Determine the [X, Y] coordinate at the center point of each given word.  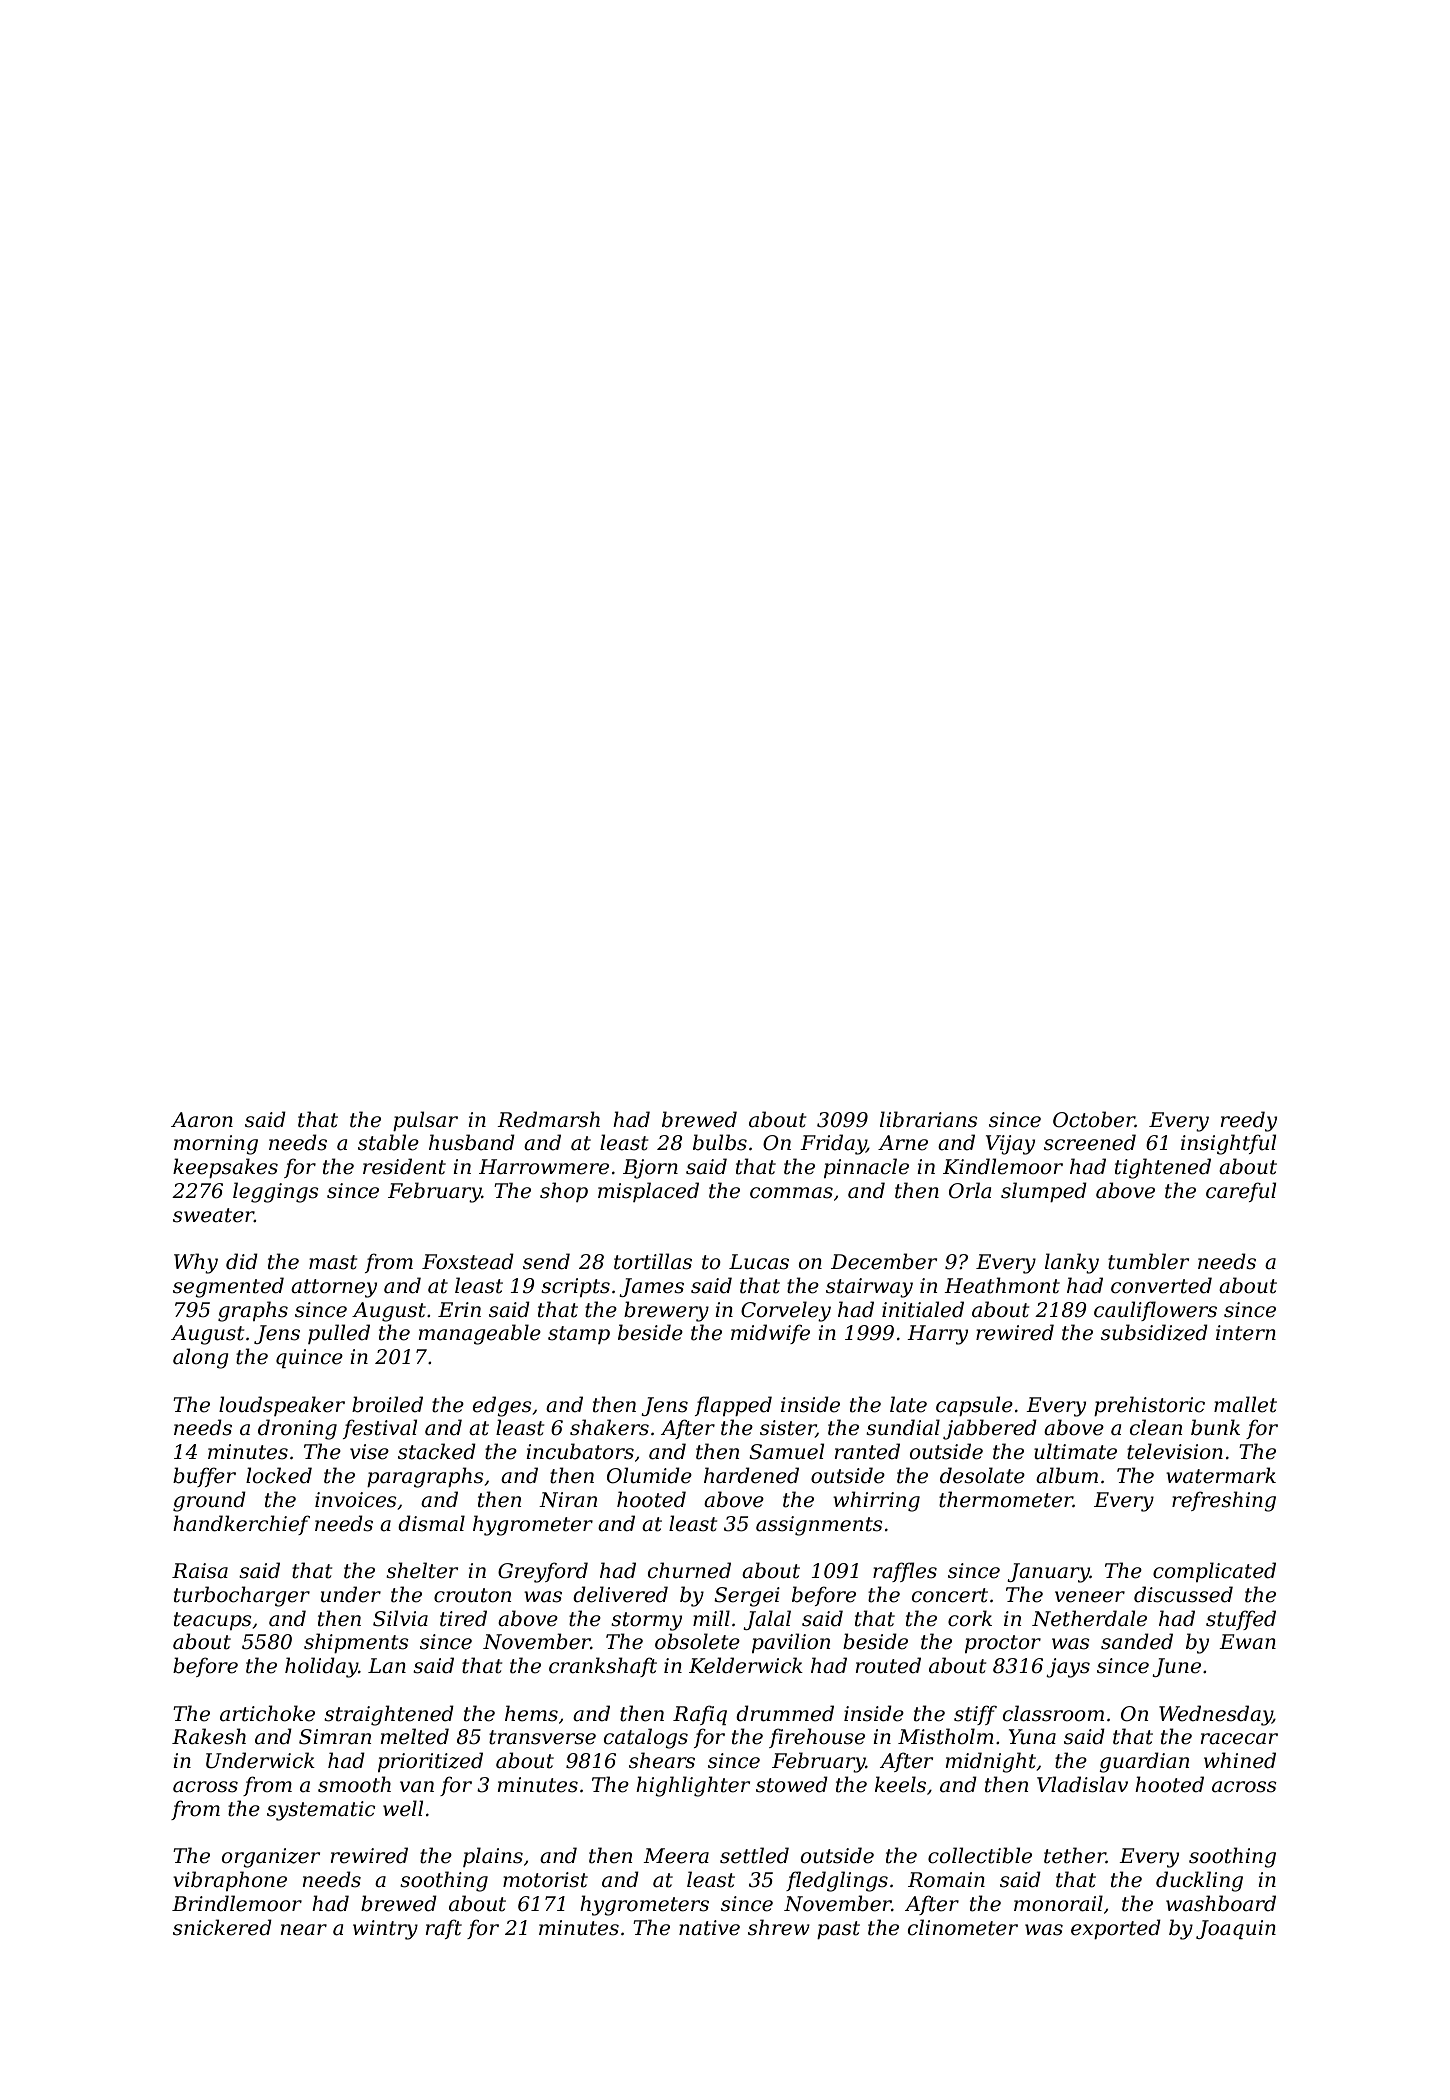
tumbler [1148, 1261]
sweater [213, 1215]
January [1048, 1573]
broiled [387, 1404]
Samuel [786, 1451]
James [651, 1287]
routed [888, 1665]
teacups [213, 1621]
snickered [222, 1927]
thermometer [1006, 1499]
